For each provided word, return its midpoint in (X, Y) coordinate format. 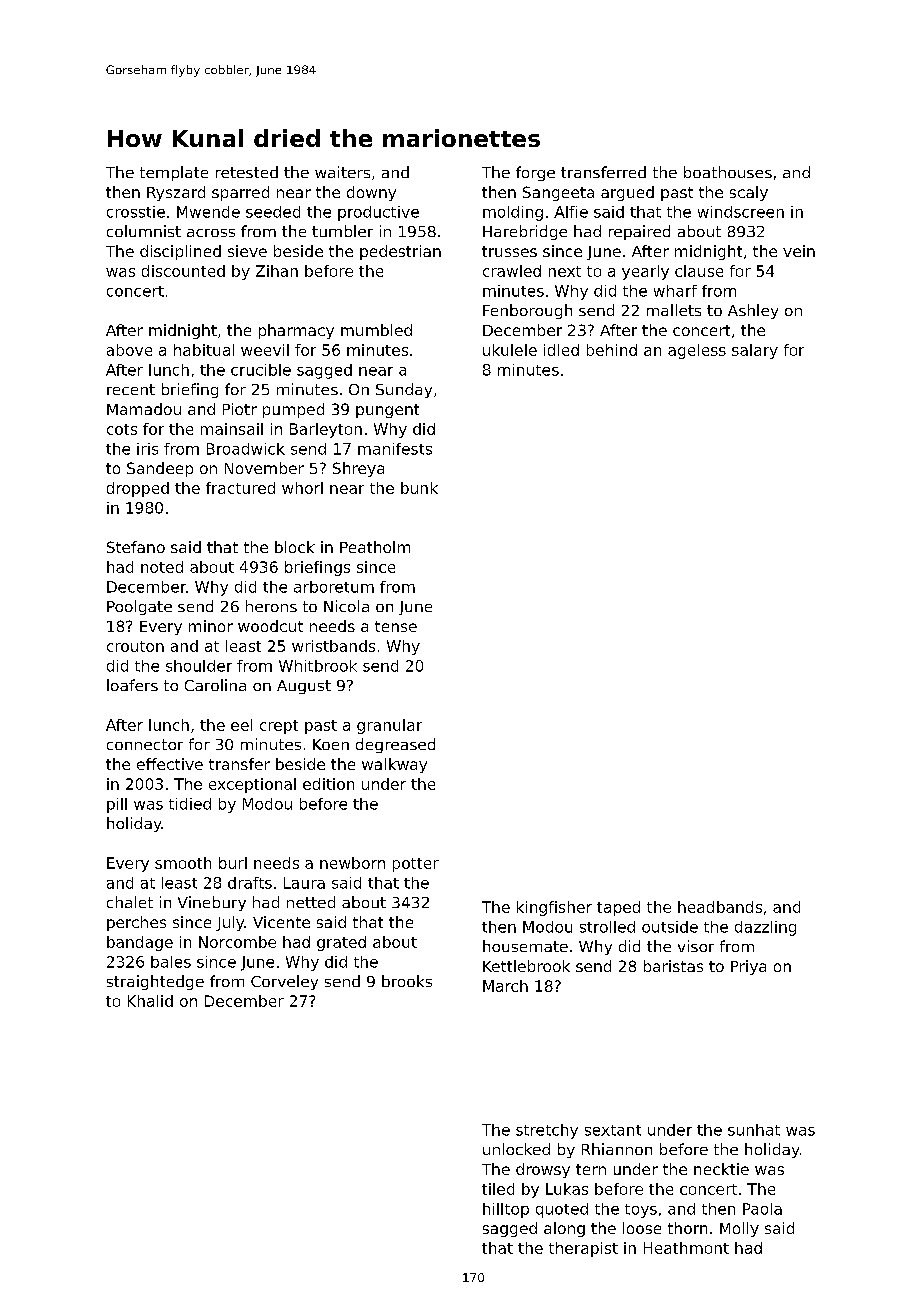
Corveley (284, 982)
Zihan (277, 271)
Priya (748, 967)
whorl (302, 488)
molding (513, 213)
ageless (697, 351)
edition (328, 784)
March (505, 986)
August (304, 687)
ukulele (510, 350)
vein (799, 251)
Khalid (150, 1001)
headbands (720, 907)
